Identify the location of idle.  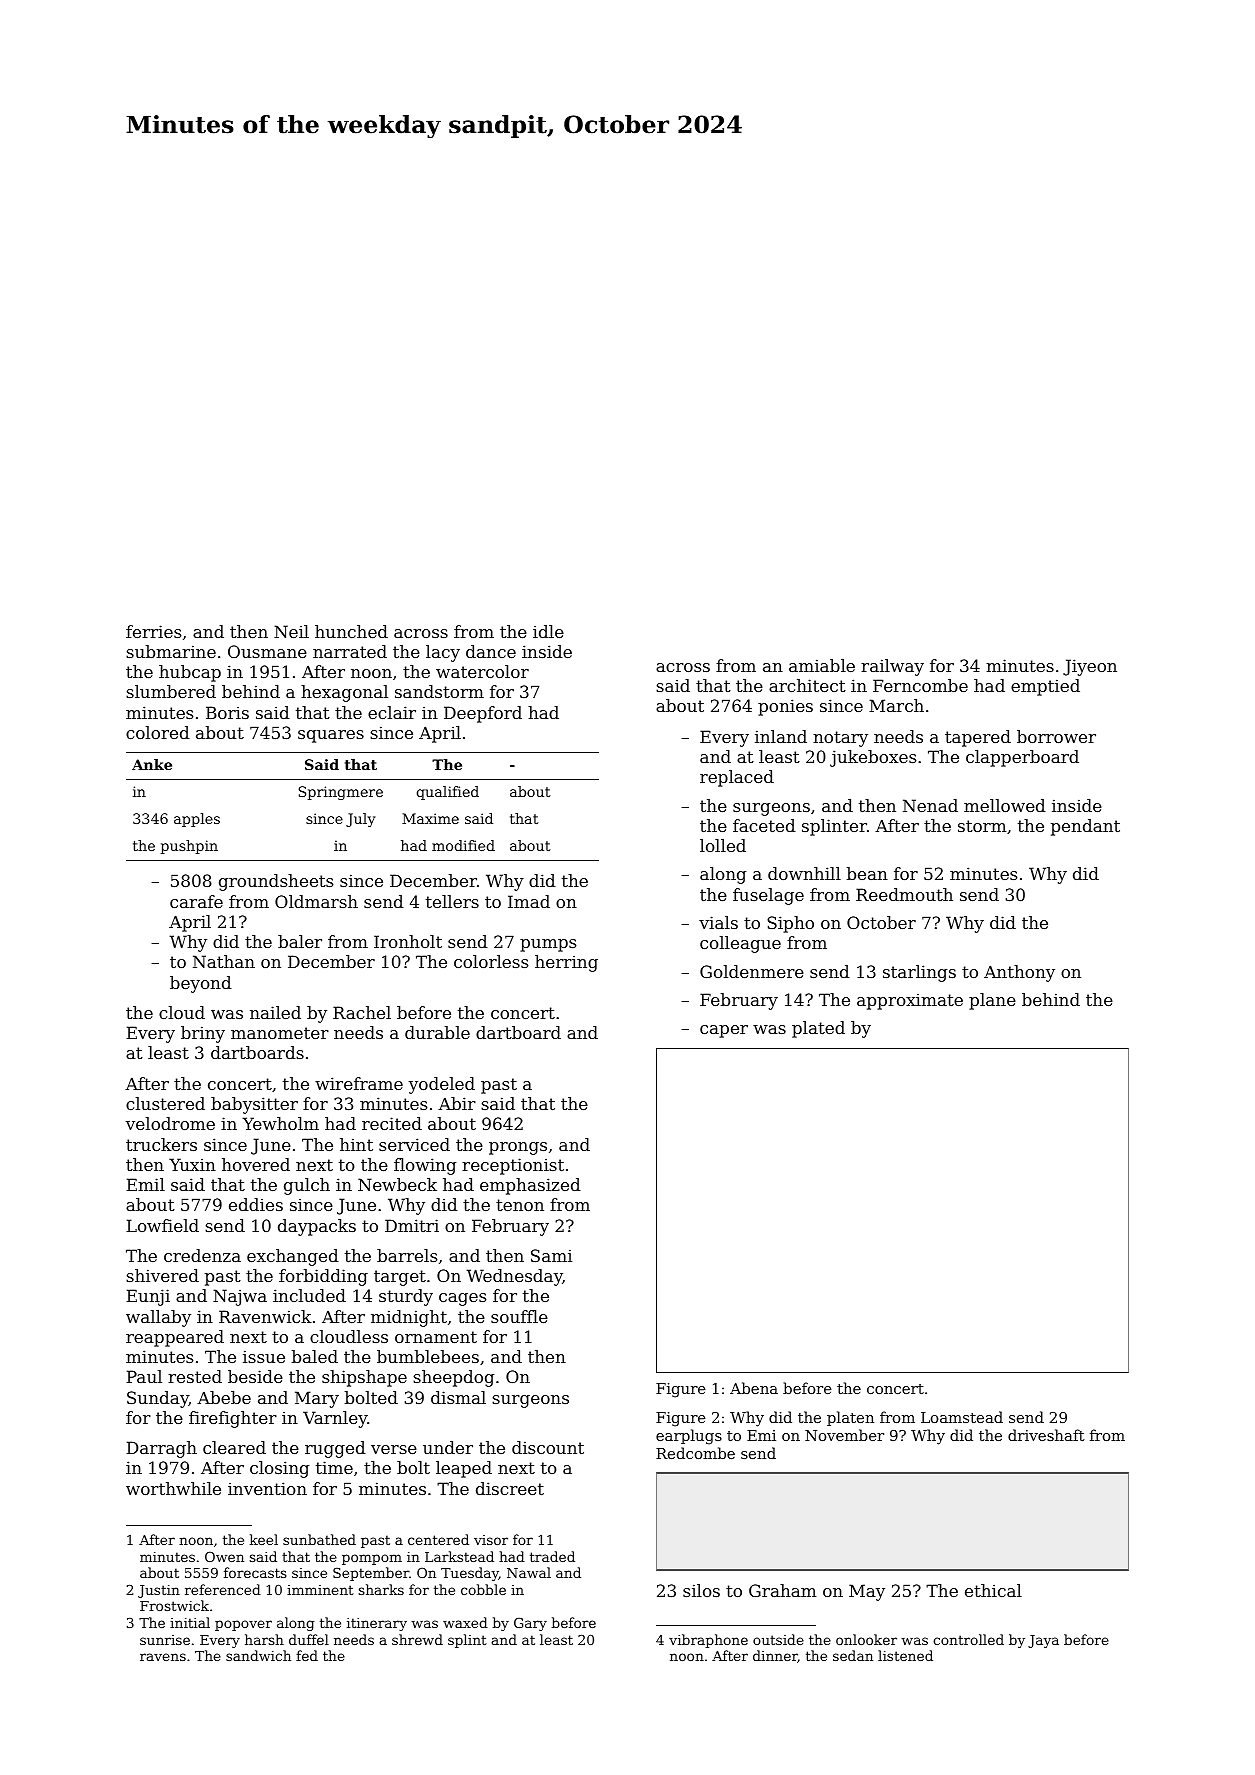
(548, 631).
